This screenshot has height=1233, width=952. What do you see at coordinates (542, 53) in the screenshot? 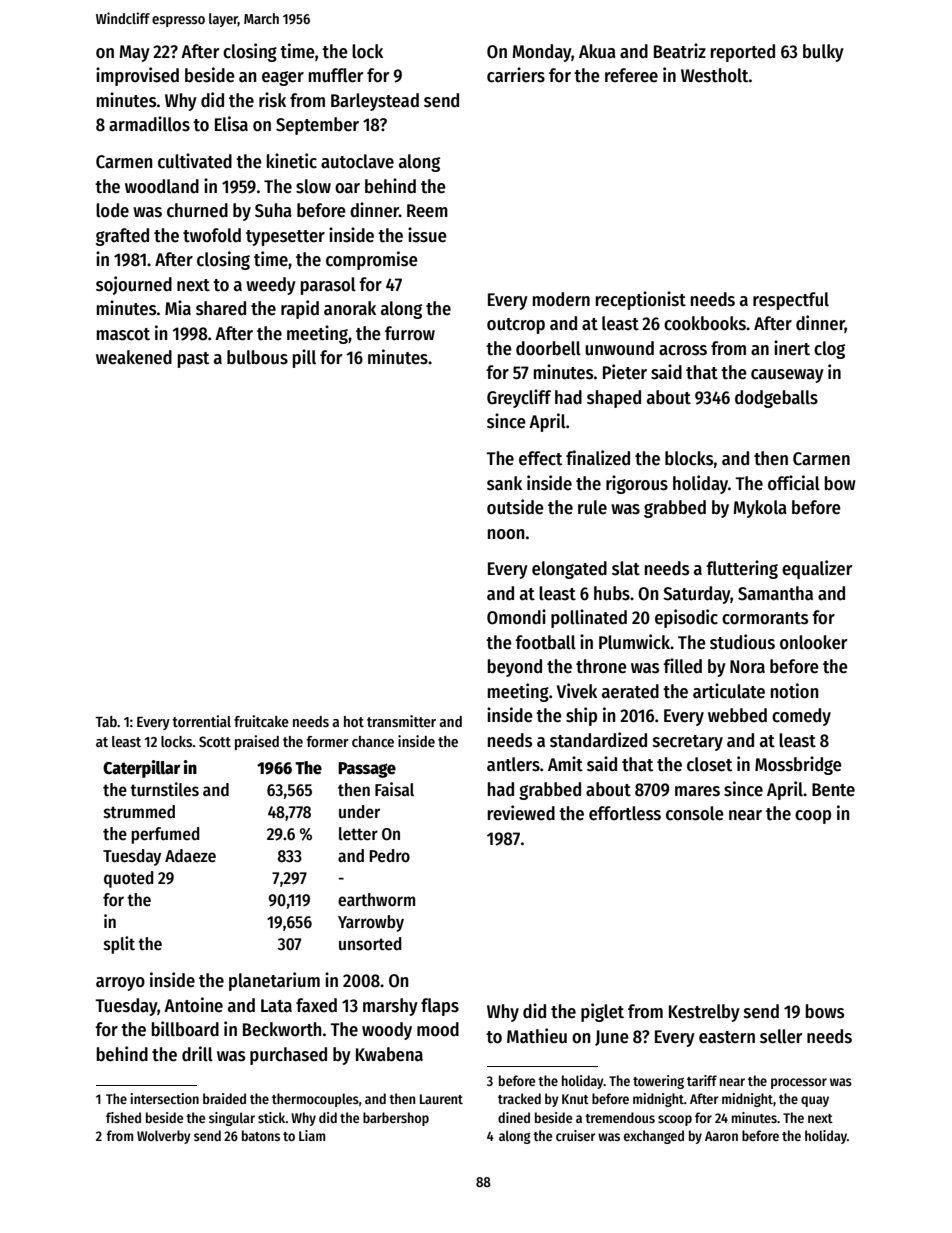
I see `Monday` at bounding box center [542, 53].
